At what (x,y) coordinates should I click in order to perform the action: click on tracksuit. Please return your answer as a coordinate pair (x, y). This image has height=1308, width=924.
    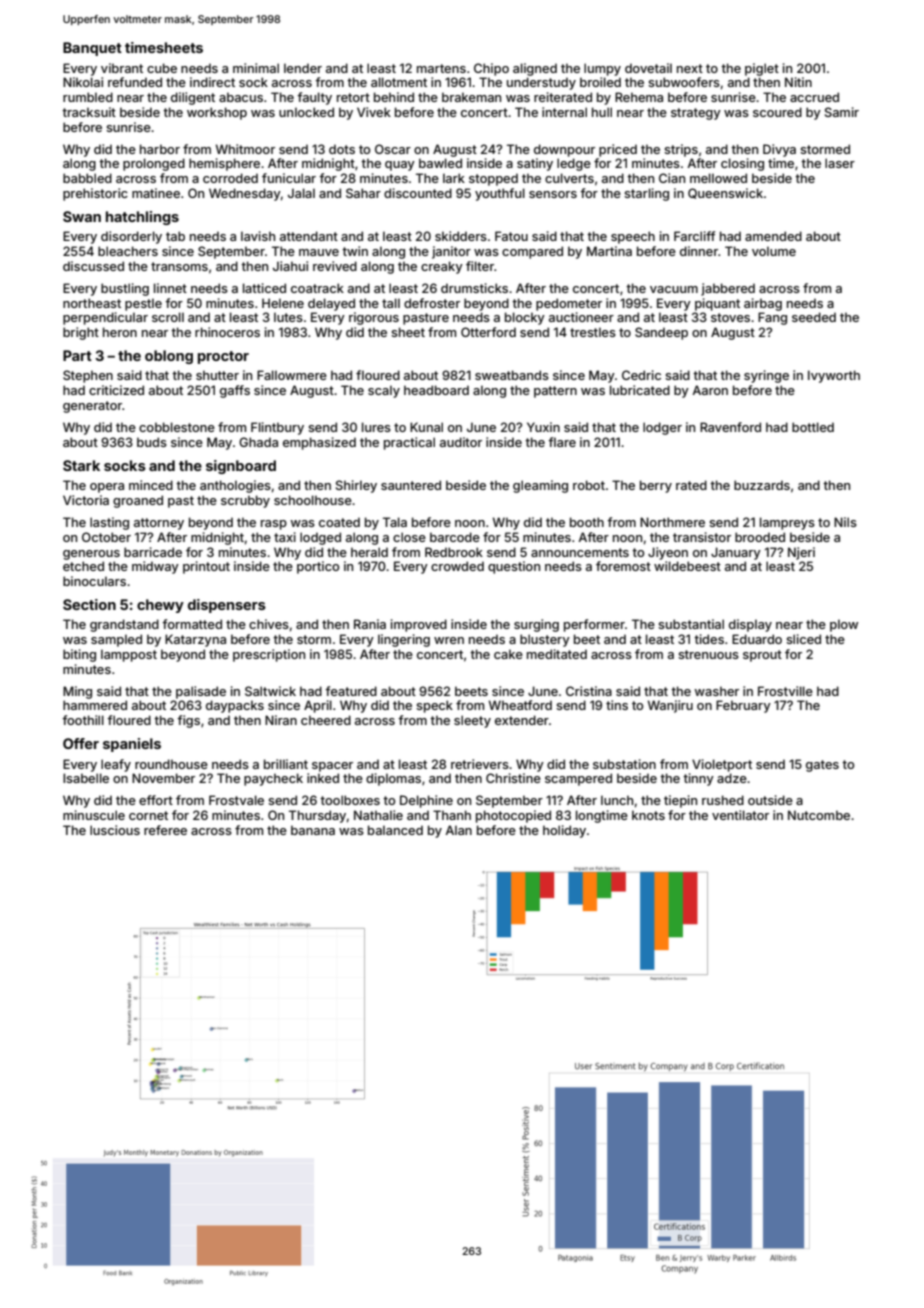
    Looking at the image, I should click on (89, 112).
